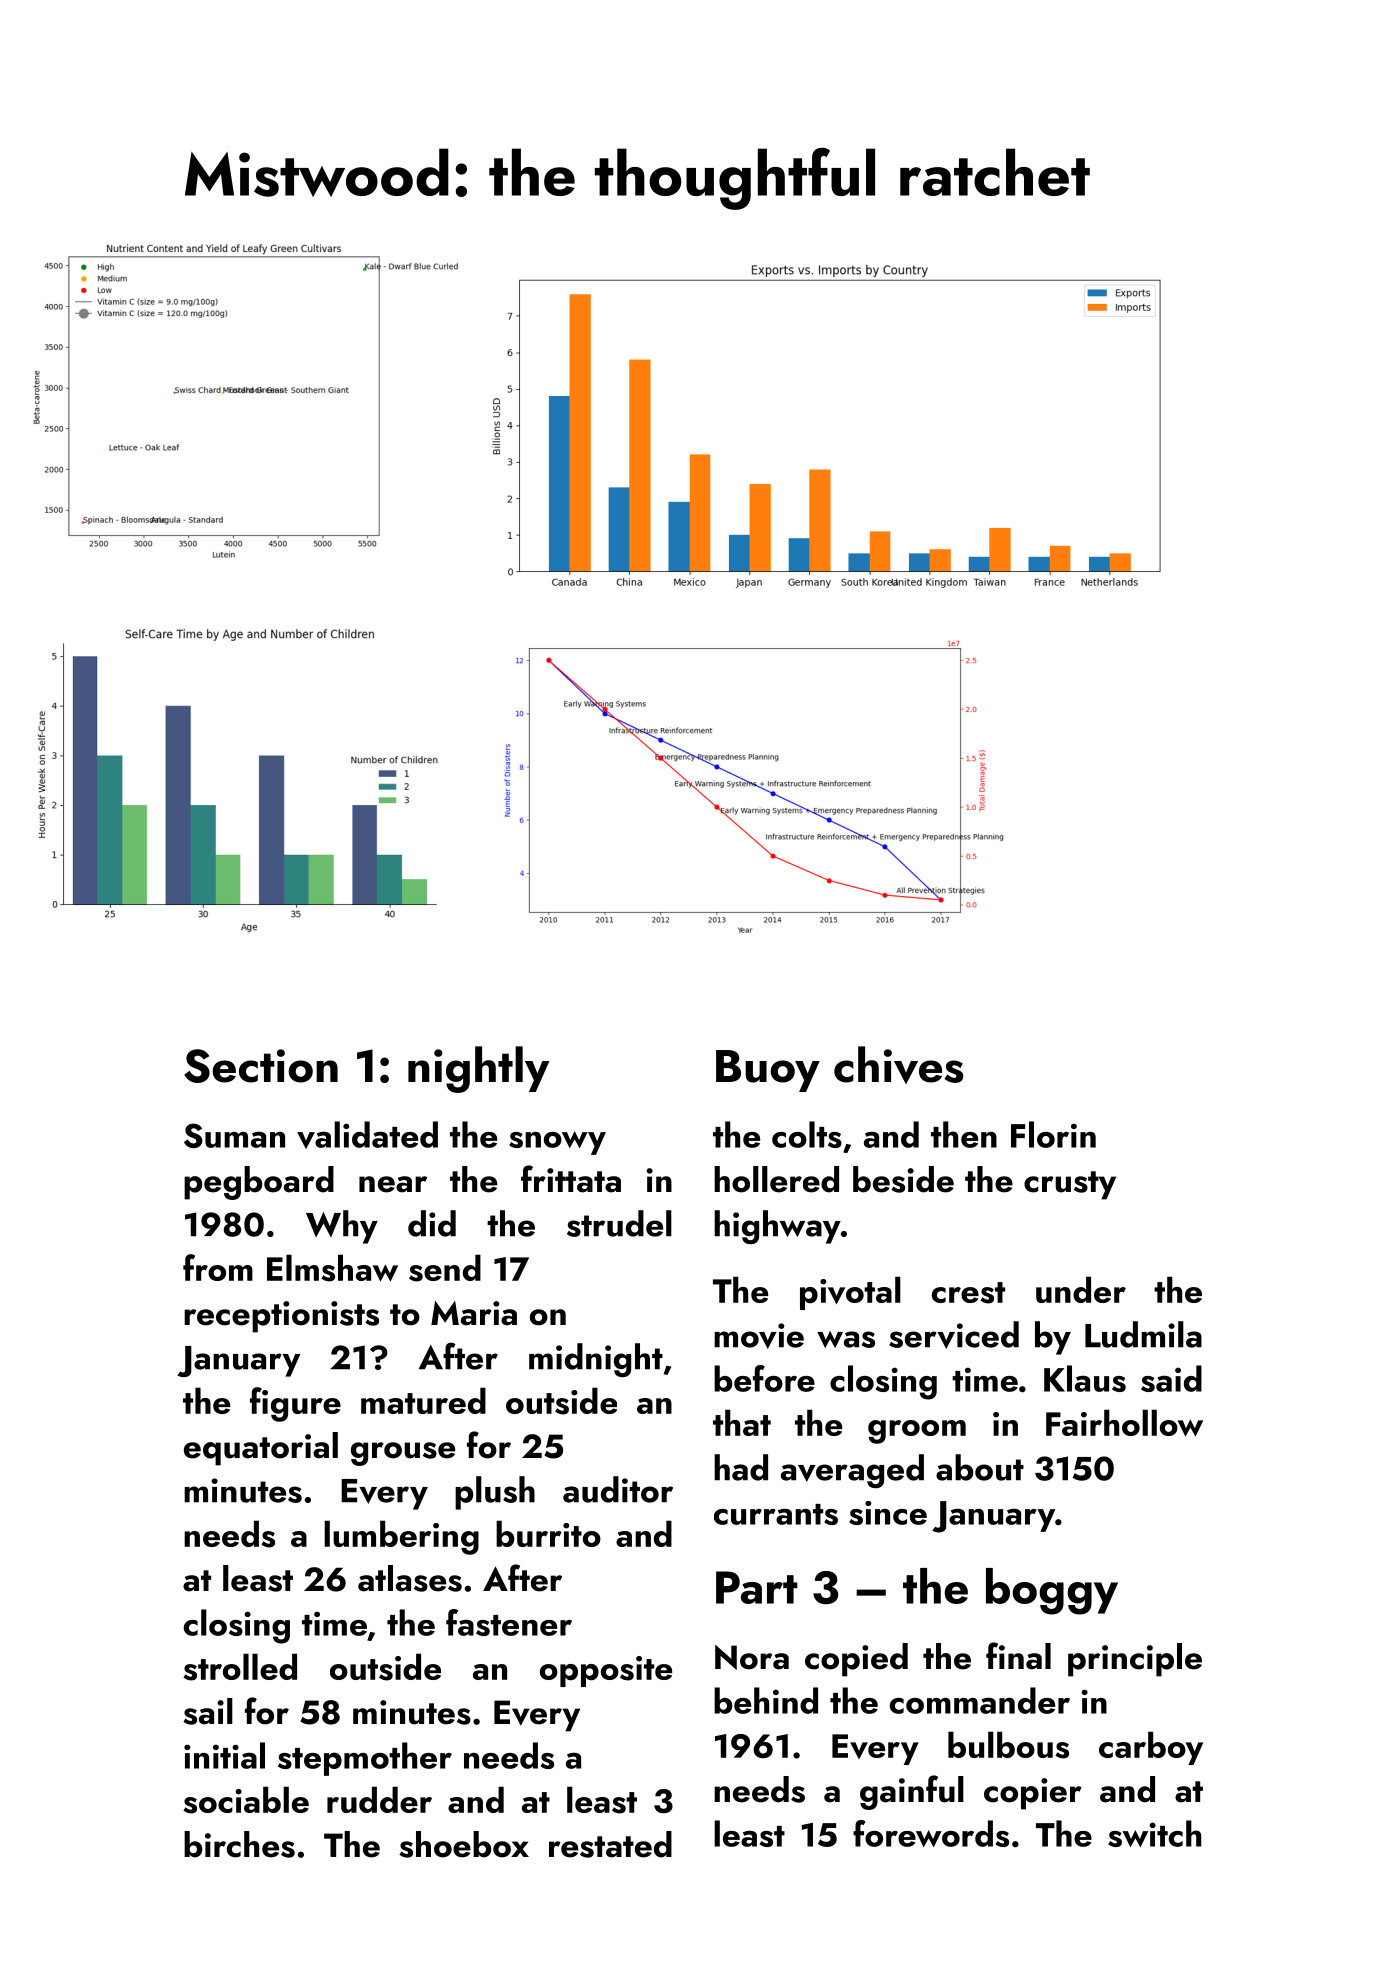 The width and height of the page is (1386, 1969). Describe the element at coordinates (410, 1578) in the page. I see `atlases` at that location.
